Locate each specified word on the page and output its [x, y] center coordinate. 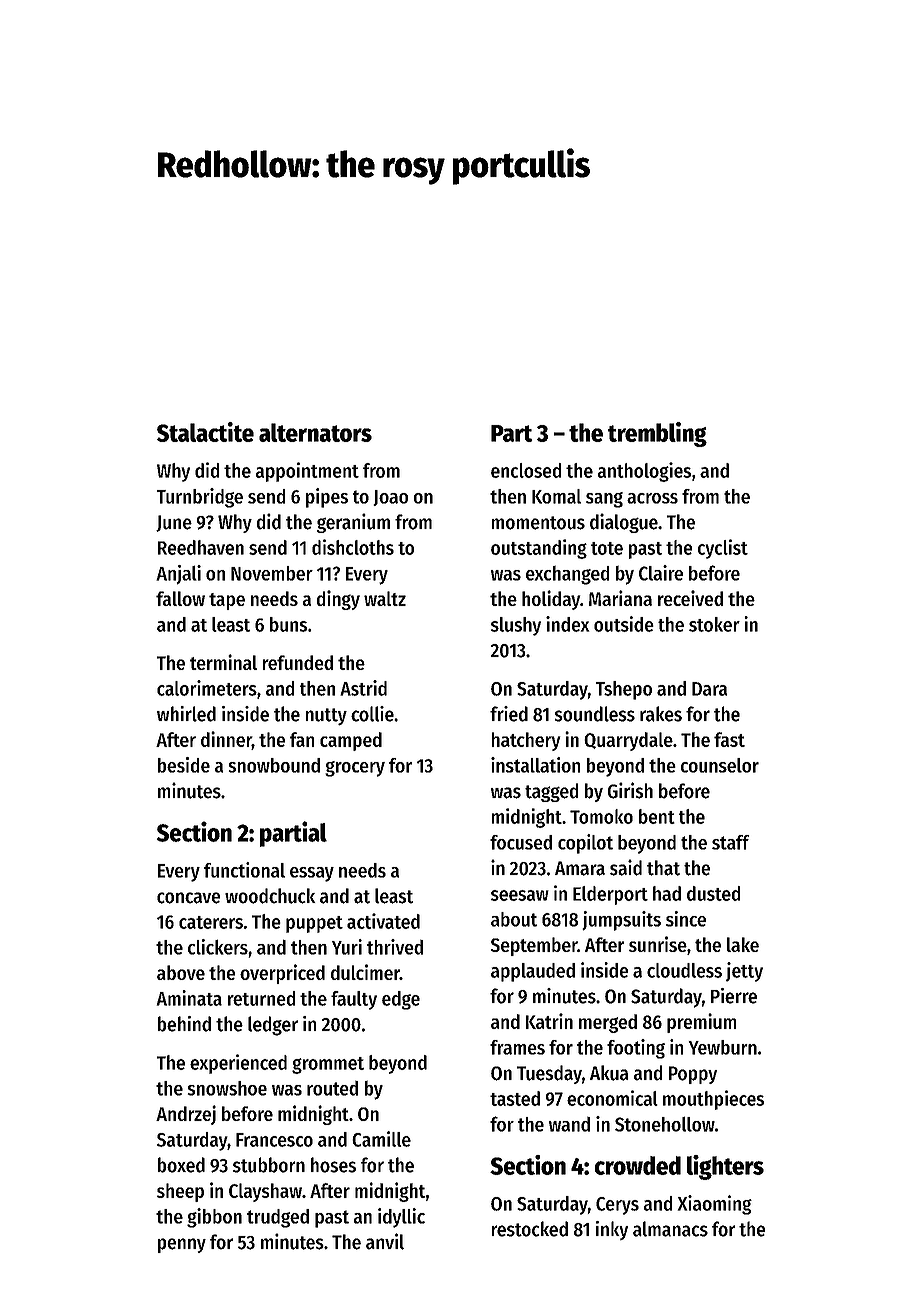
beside [184, 765]
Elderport [610, 895]
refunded [298, 662]
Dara [710, 689]
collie [372, 714]
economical [612, 1098]
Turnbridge [200, 498]
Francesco [274, 1140]
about [514, 919]
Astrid [363, 688]
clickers [218, 947]
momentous [538, 523]
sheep [180, 1192]
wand [569, 1124]
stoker [714, 624]
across [652, 498]
